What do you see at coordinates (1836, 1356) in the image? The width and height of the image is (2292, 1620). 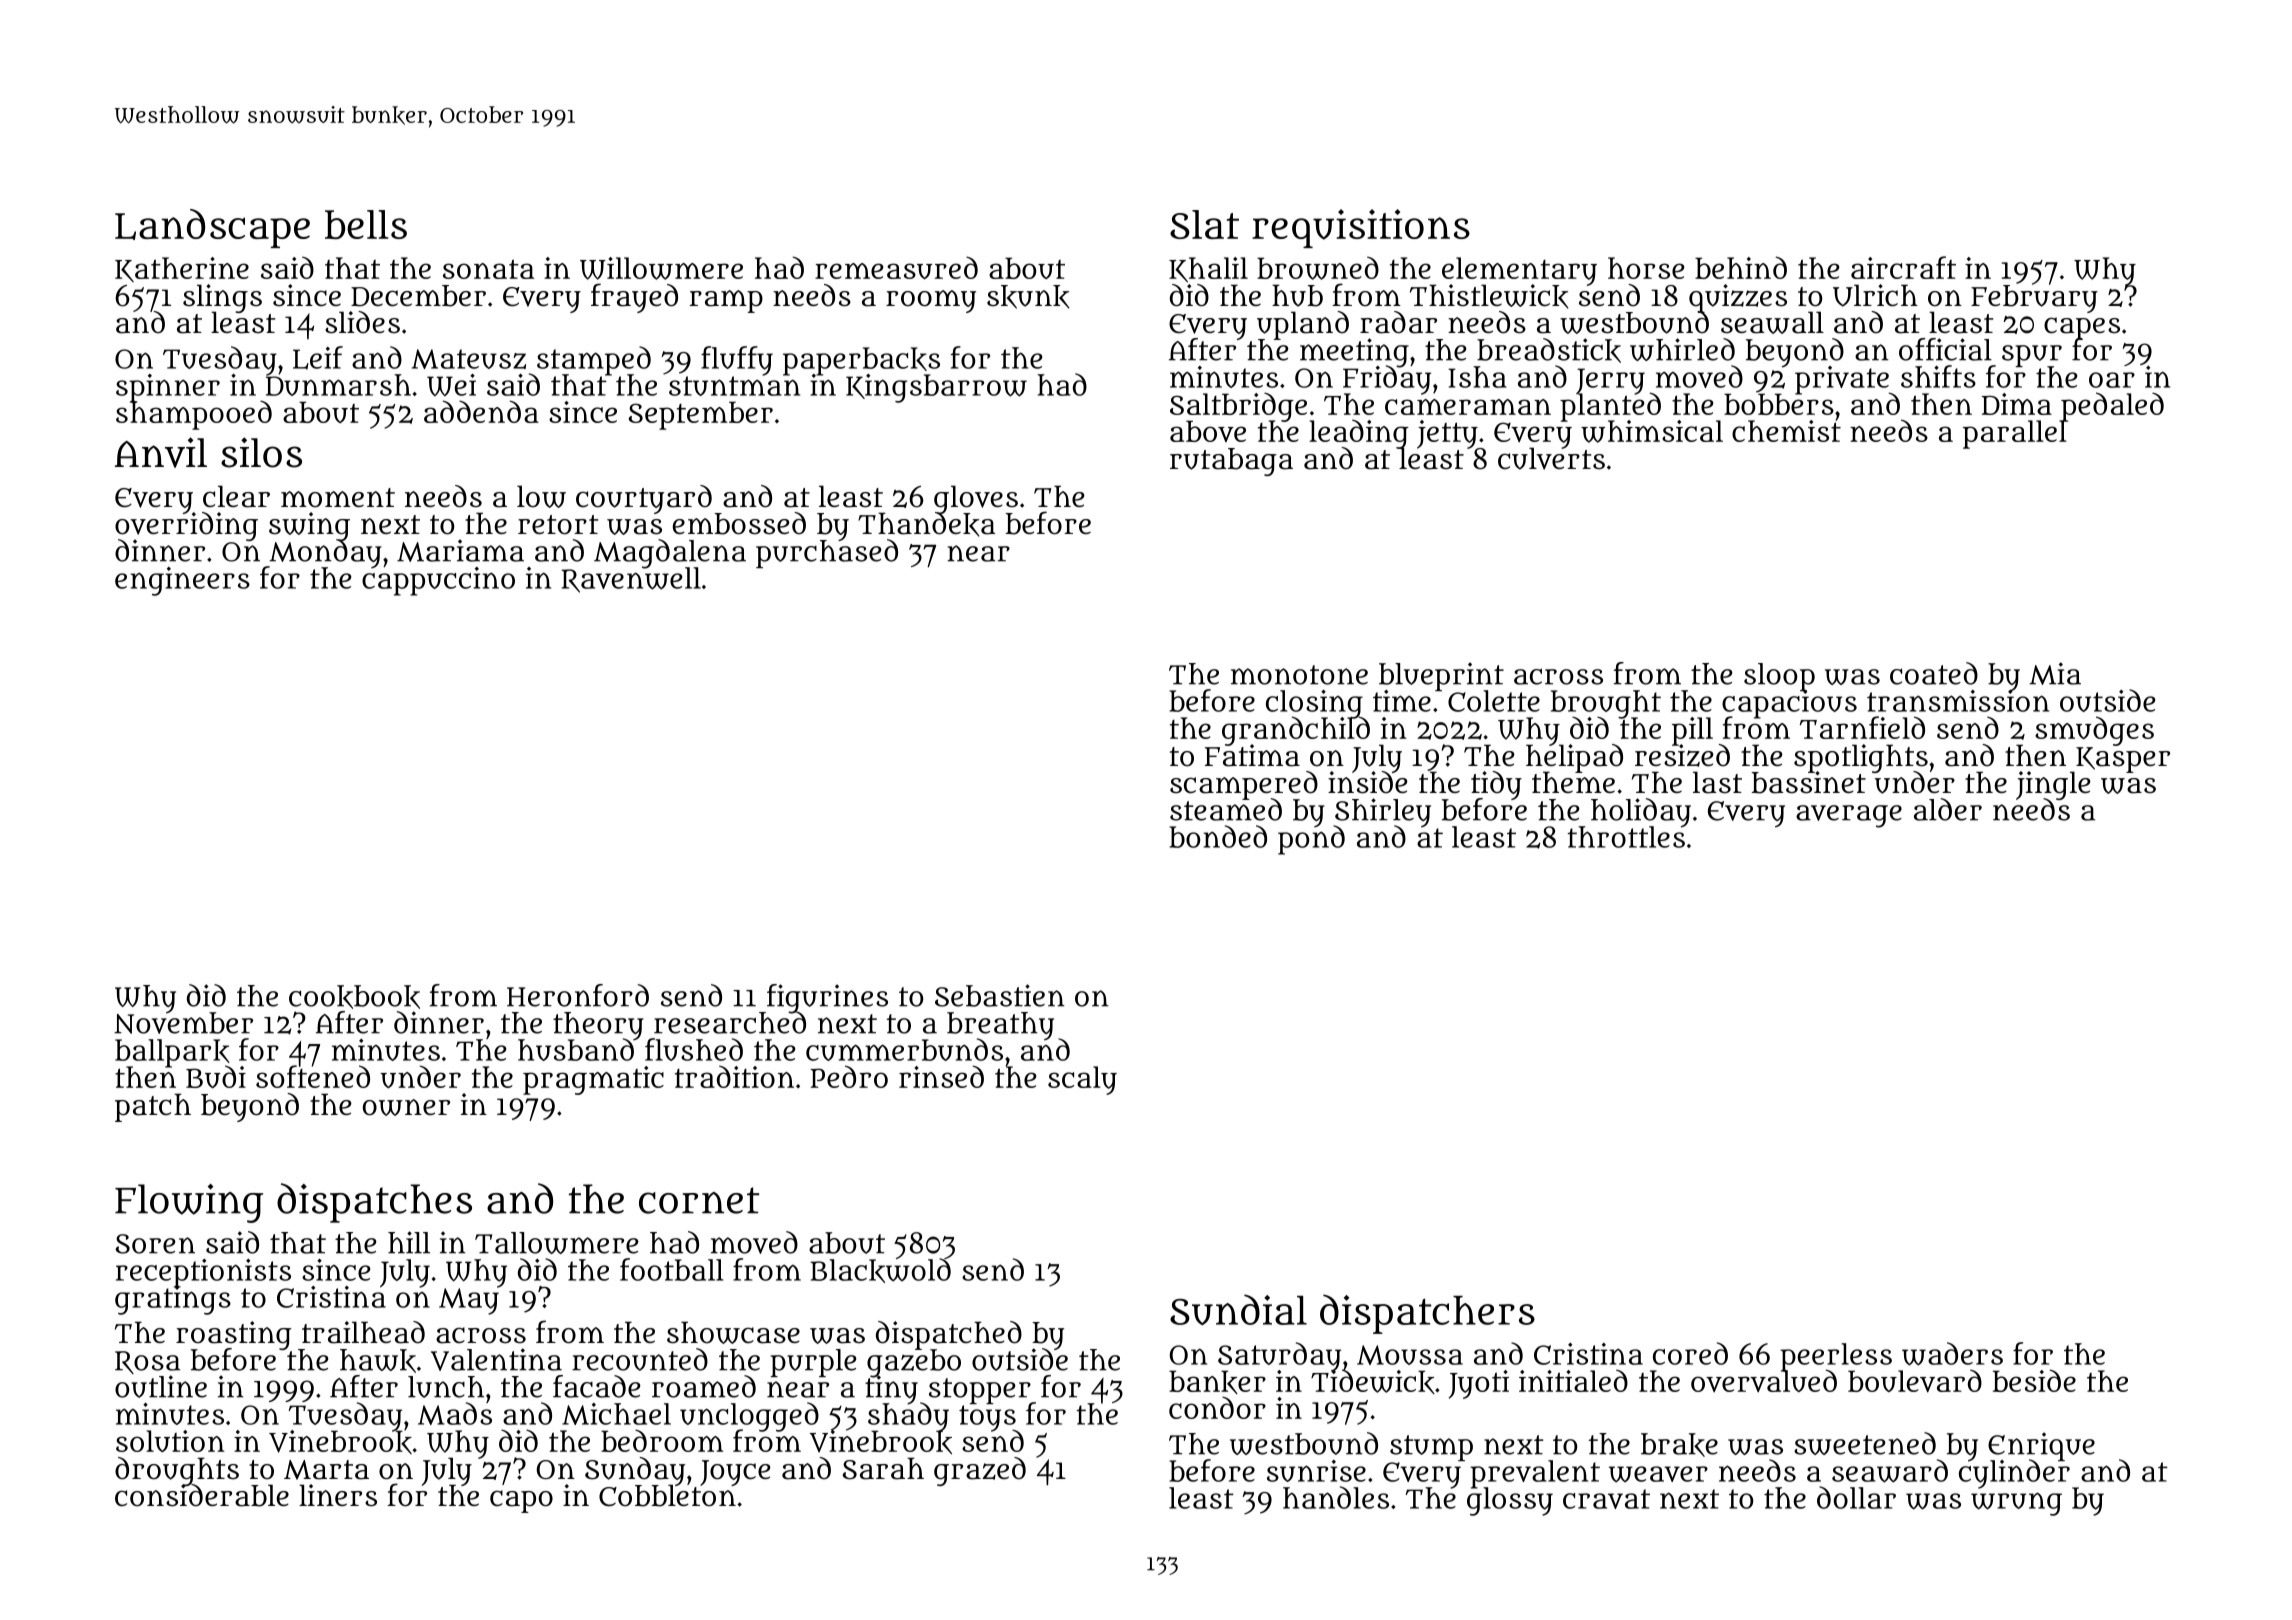 I see `peerless` at bounding box center [1836, 1356].
